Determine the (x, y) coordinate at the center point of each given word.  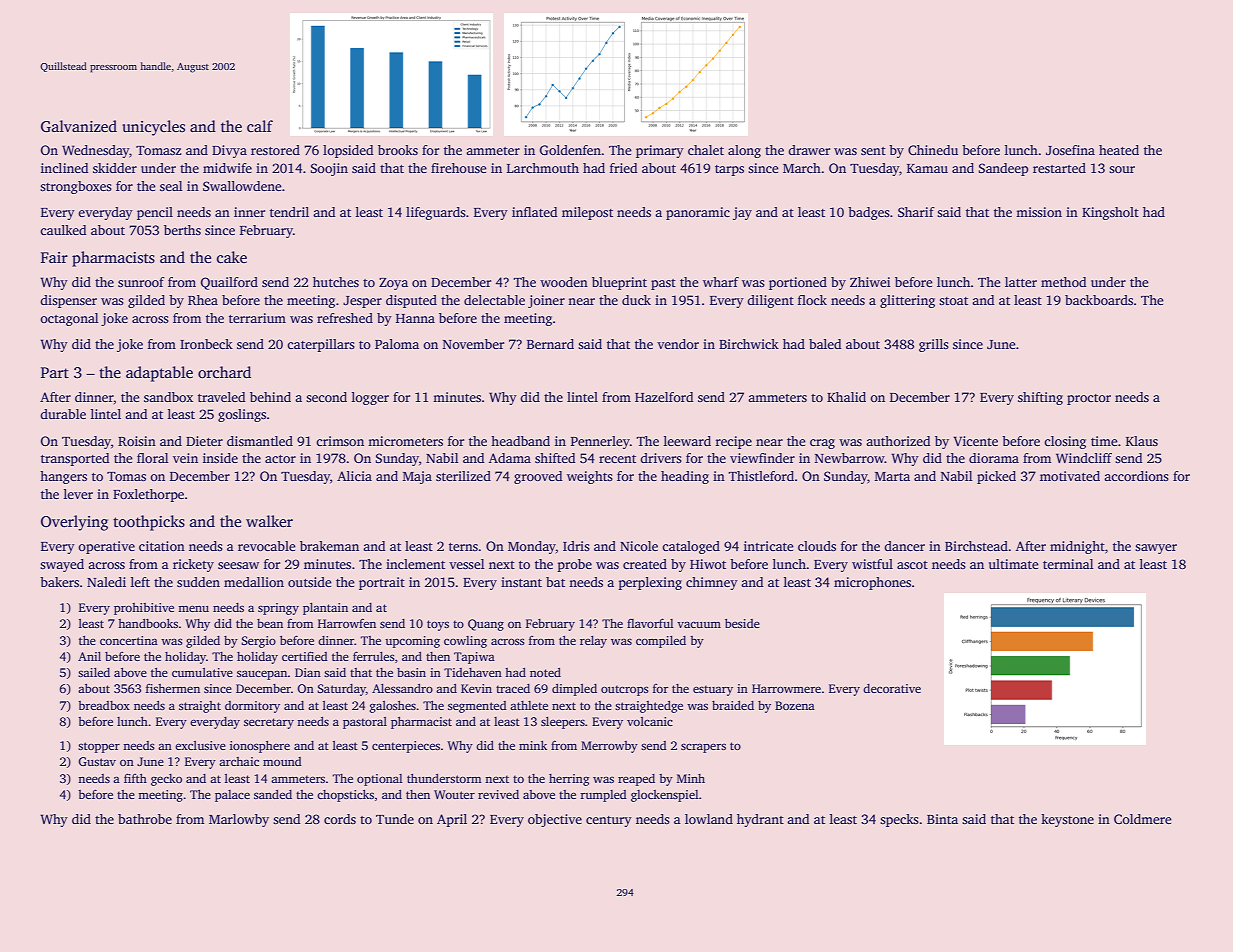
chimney (712, 583)
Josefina (1070, 150)
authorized (898, 441)
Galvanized (79, 126)
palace (232, 796)
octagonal (69, 319)
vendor (678, 344)
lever (78, 494)
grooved (538, 477)
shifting (1040, 398)
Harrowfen (347, 623)
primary (660, 151)
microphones (872, 583)
